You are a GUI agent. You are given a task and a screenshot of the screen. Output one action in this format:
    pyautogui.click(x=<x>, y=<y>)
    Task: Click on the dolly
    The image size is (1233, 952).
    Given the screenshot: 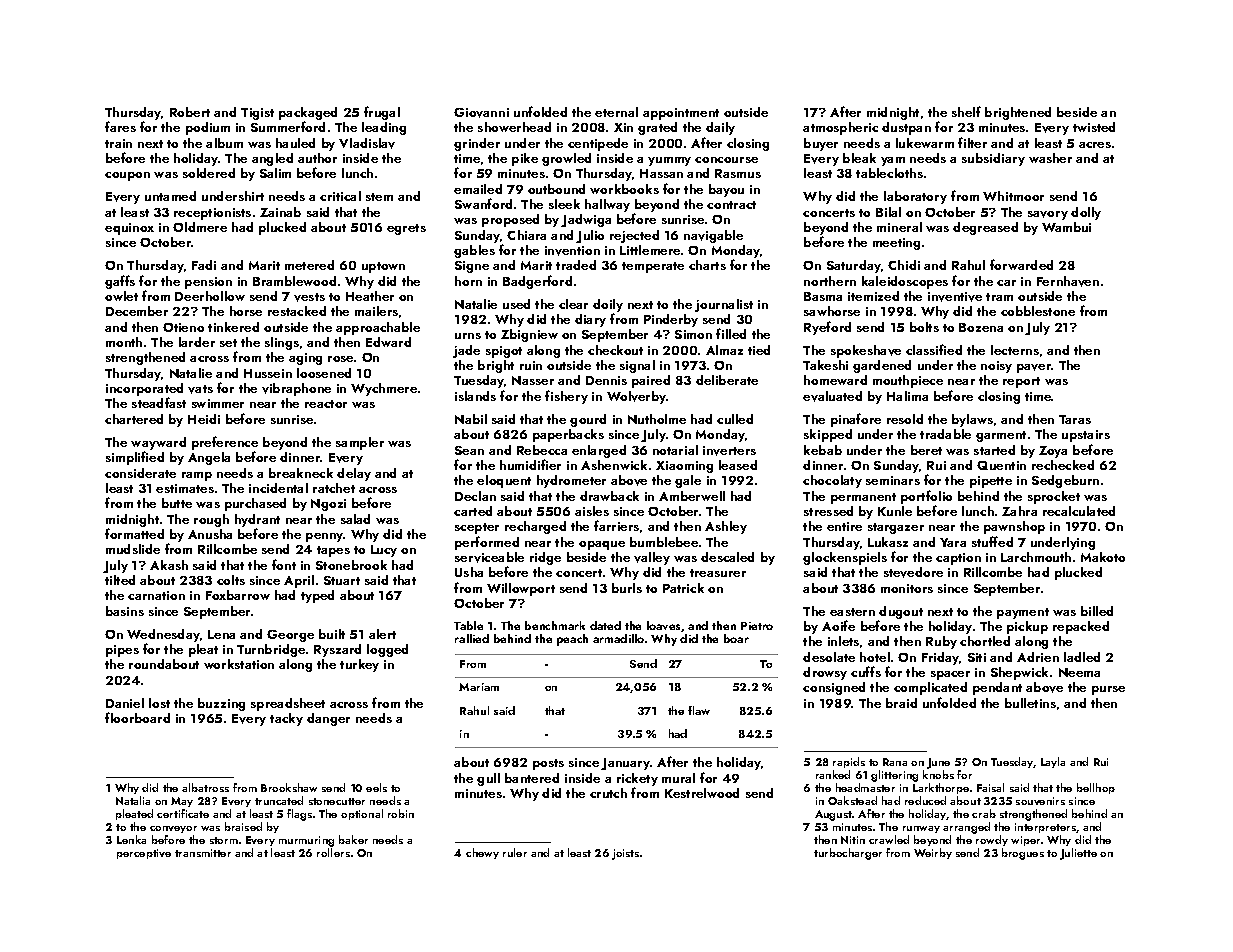 What is the action you would take?
    pyautogui.click(x=1086, y=213)
